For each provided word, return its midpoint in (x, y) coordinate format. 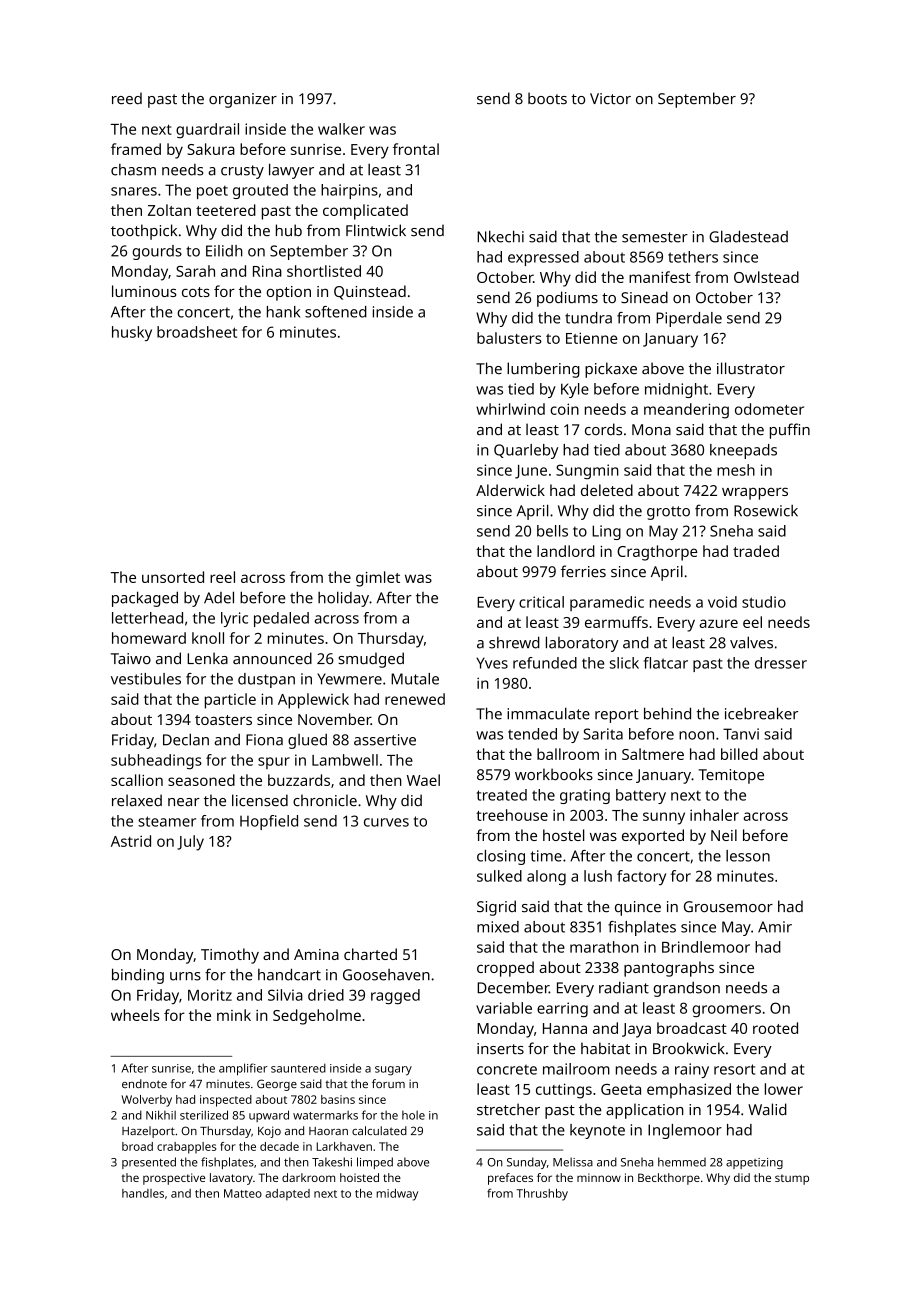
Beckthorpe (669, 1179)
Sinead (644, 297)
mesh (736, 470)
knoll (208, 638)
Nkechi (500, 236)
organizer (243, 100)
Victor (610, 99)
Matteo (243, 1193)
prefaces (510, 1179)
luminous (144, 291)
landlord (566, 551)
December (513, 987)
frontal (416, 149)
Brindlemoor (706, 947)
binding (138, 976)
